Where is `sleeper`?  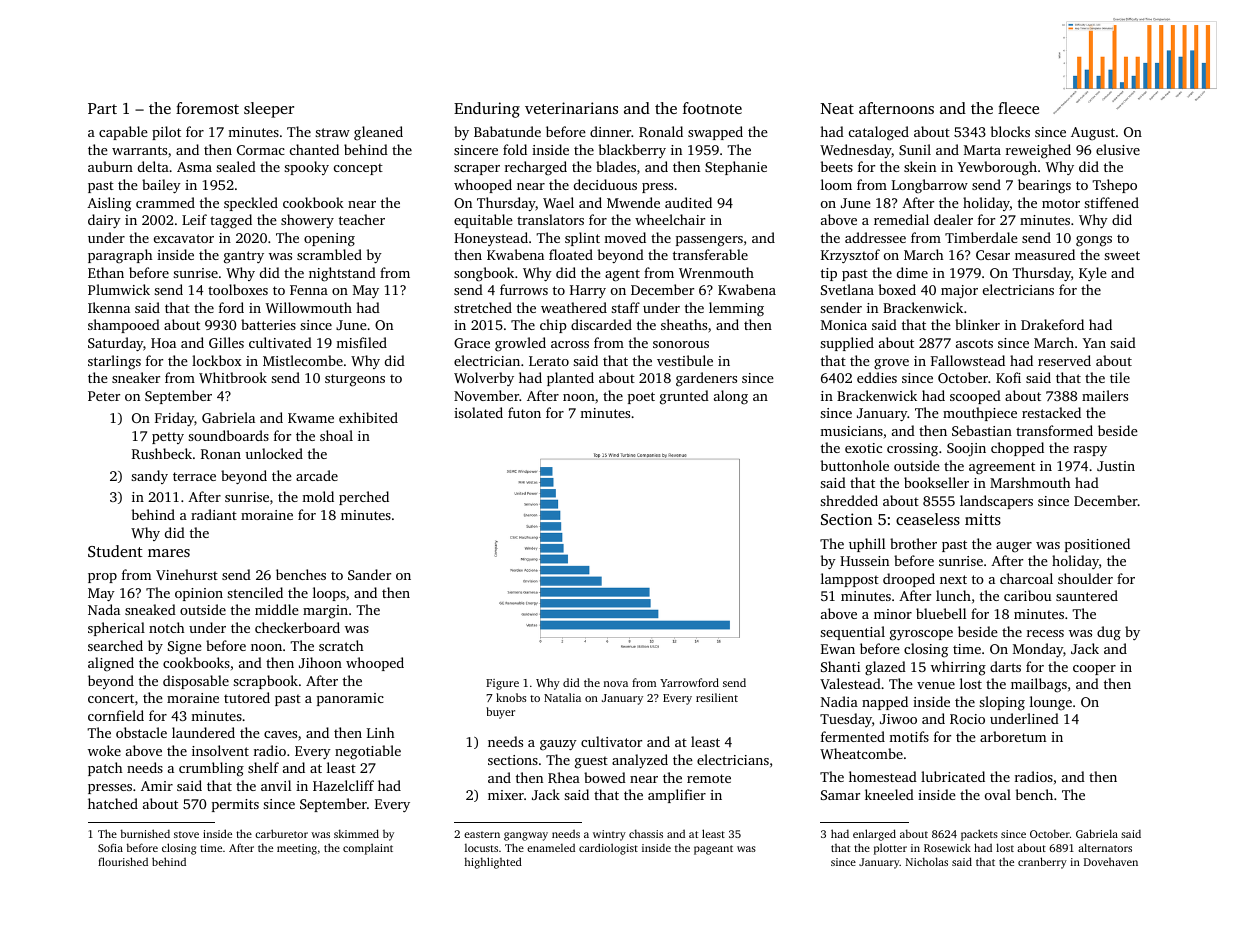
sleeper is located at coordinates (269, 110).
